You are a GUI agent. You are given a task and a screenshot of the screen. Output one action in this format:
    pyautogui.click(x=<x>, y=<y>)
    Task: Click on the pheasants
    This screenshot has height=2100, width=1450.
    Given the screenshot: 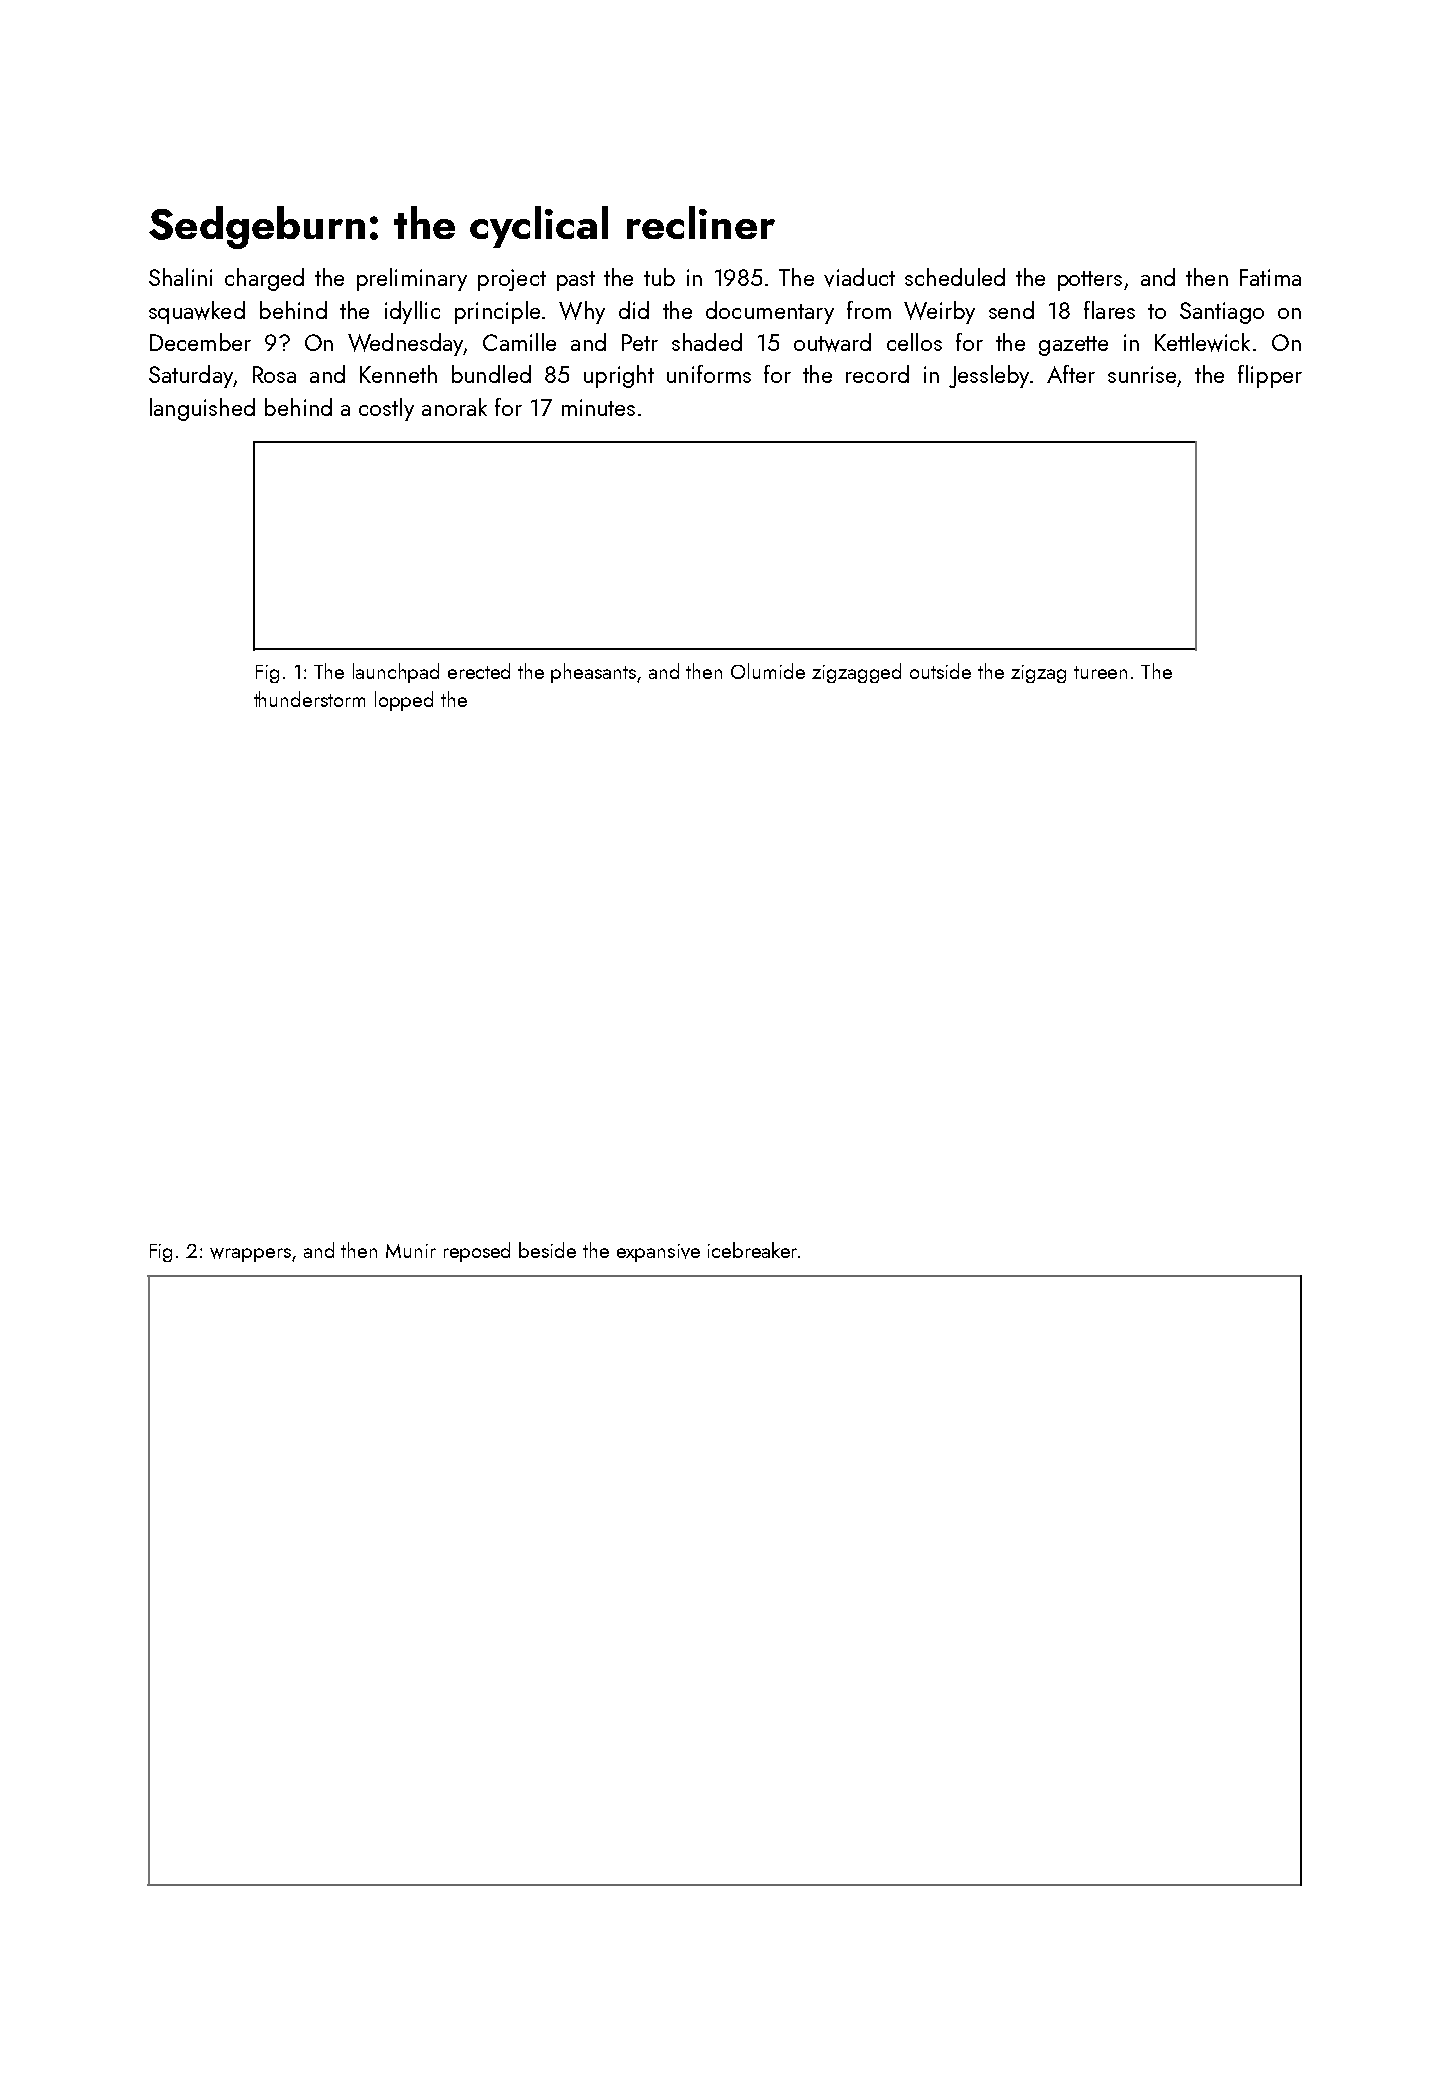 What is the action you would take?
    pyautogui.click(x=593, y=673)
